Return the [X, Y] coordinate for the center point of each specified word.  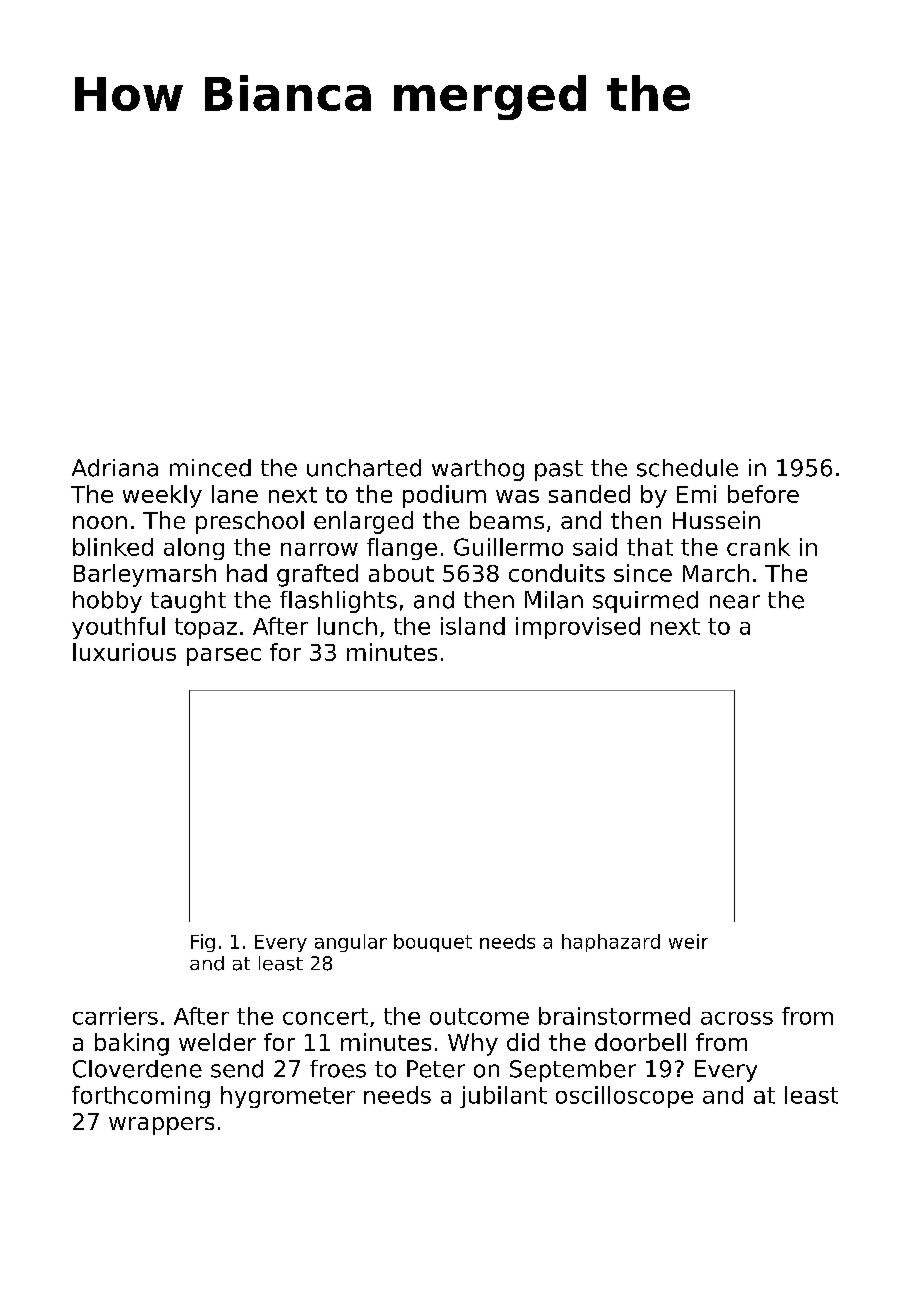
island [473, 626]
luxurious [124, 652]
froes [338, 1069]
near [735, 602]
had [247, 573]
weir [688, 941]
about [401, 573]
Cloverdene [137, 1069]
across [737, 1018]
